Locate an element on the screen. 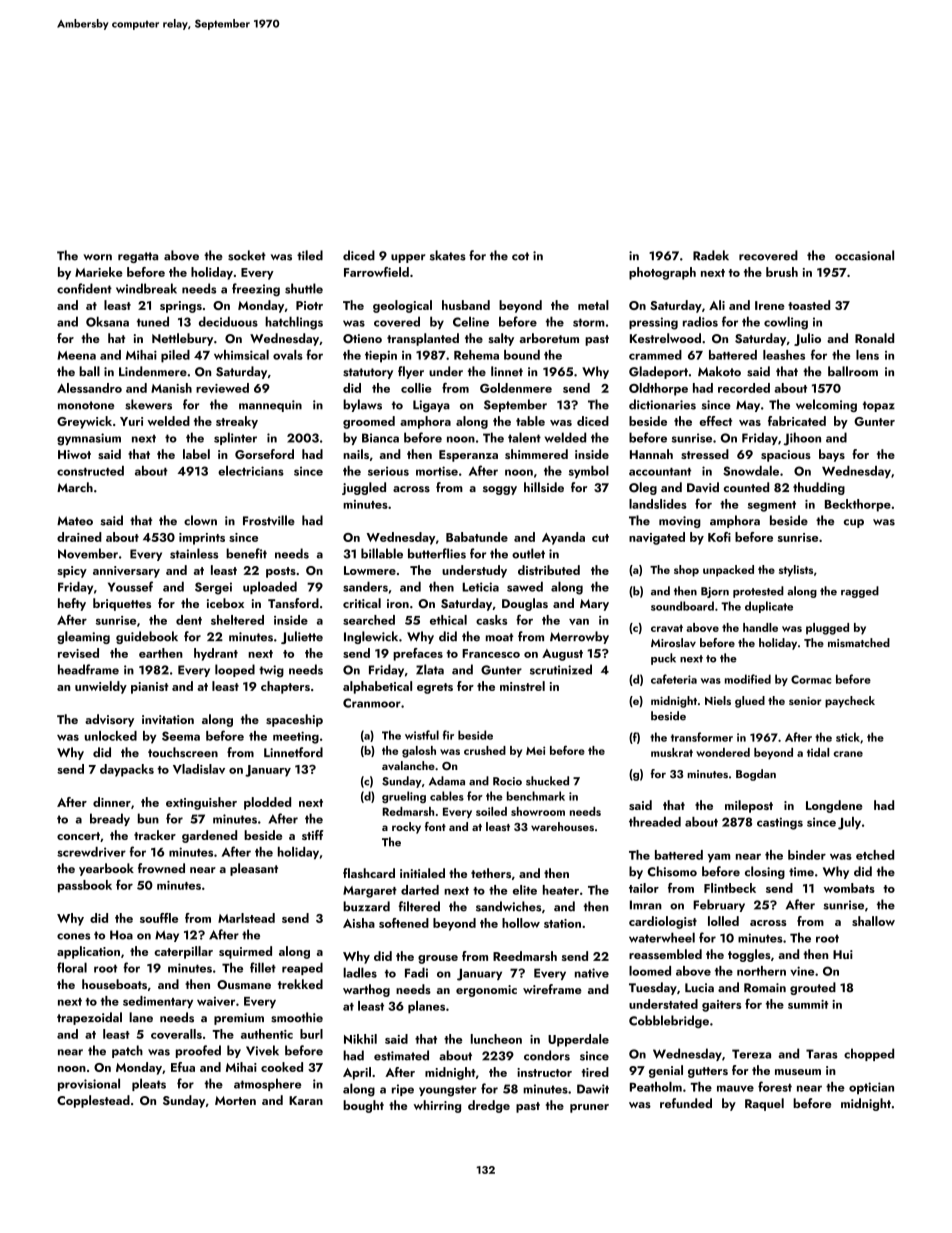 The width and height of the screenshot is (952, 1233). Bianca is located at coordinates (380, 438).
